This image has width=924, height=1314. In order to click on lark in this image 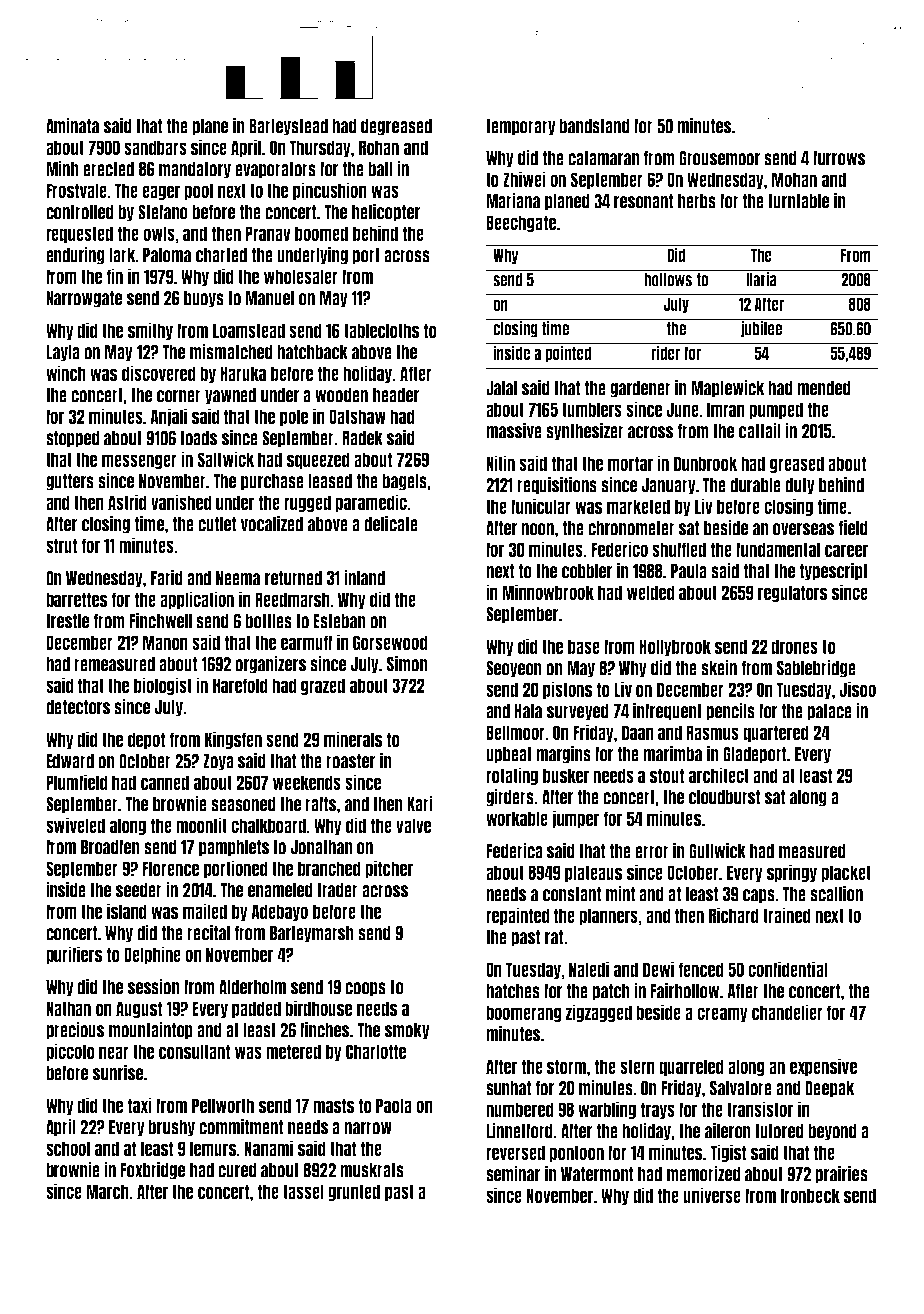, I will do `click(122, 255)`.
